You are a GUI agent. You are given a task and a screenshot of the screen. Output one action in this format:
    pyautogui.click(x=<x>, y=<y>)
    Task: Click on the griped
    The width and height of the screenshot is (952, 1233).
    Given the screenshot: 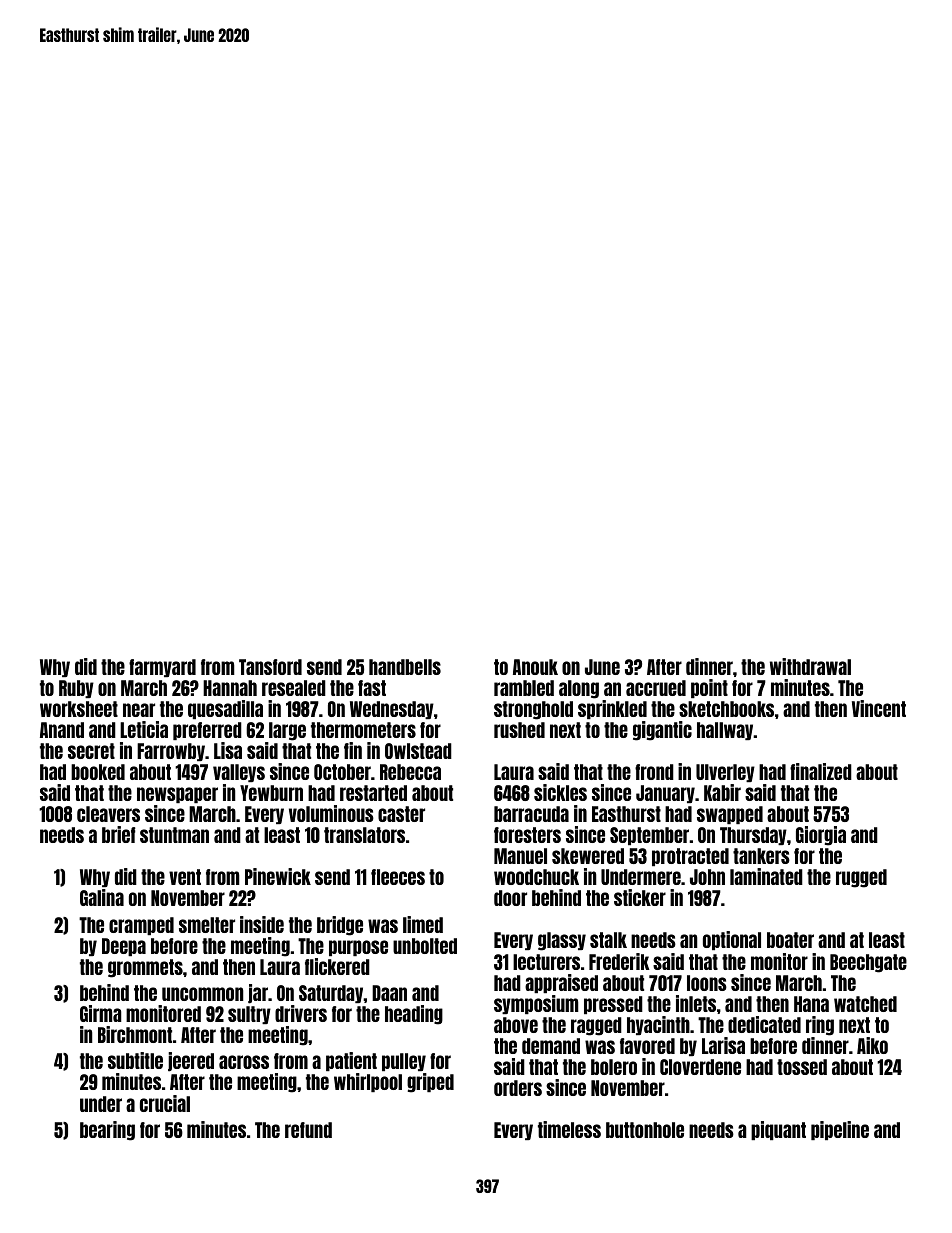 What is the action you would take?
    pyautogui.click(x=430, y=1083)
